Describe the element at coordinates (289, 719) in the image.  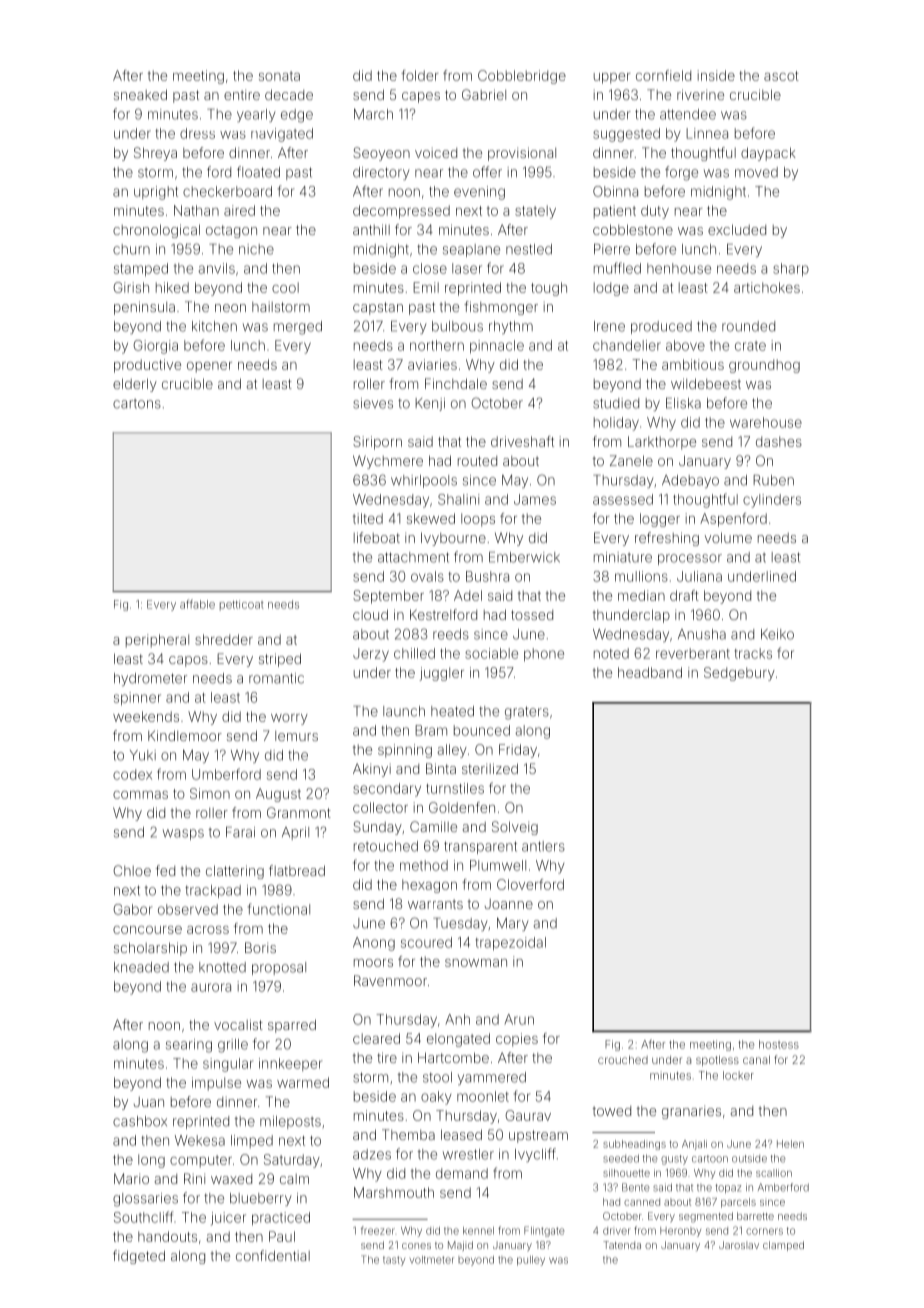
I see `worry` at that location.
